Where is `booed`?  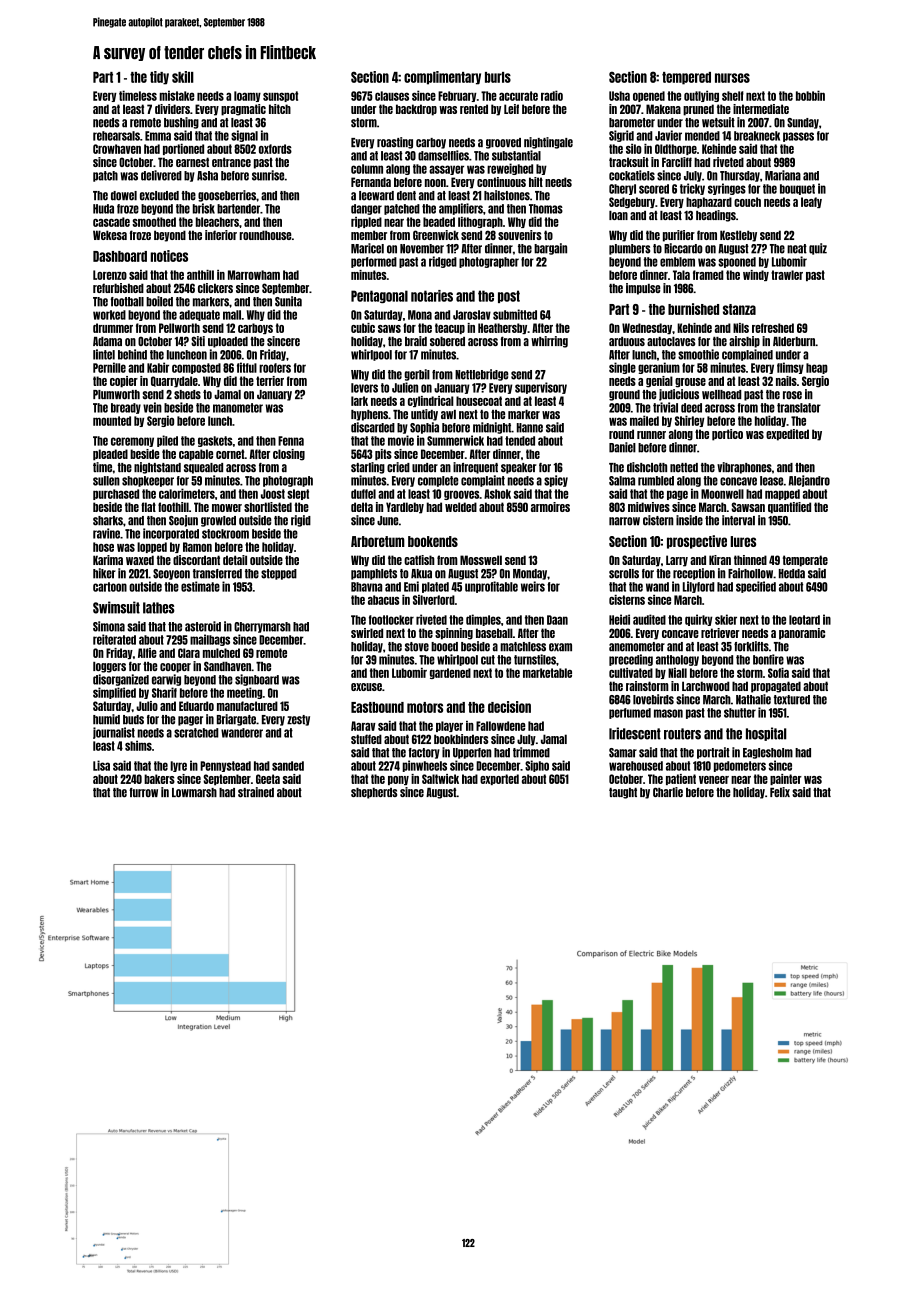 booed is located at coordinates (444, 647).
